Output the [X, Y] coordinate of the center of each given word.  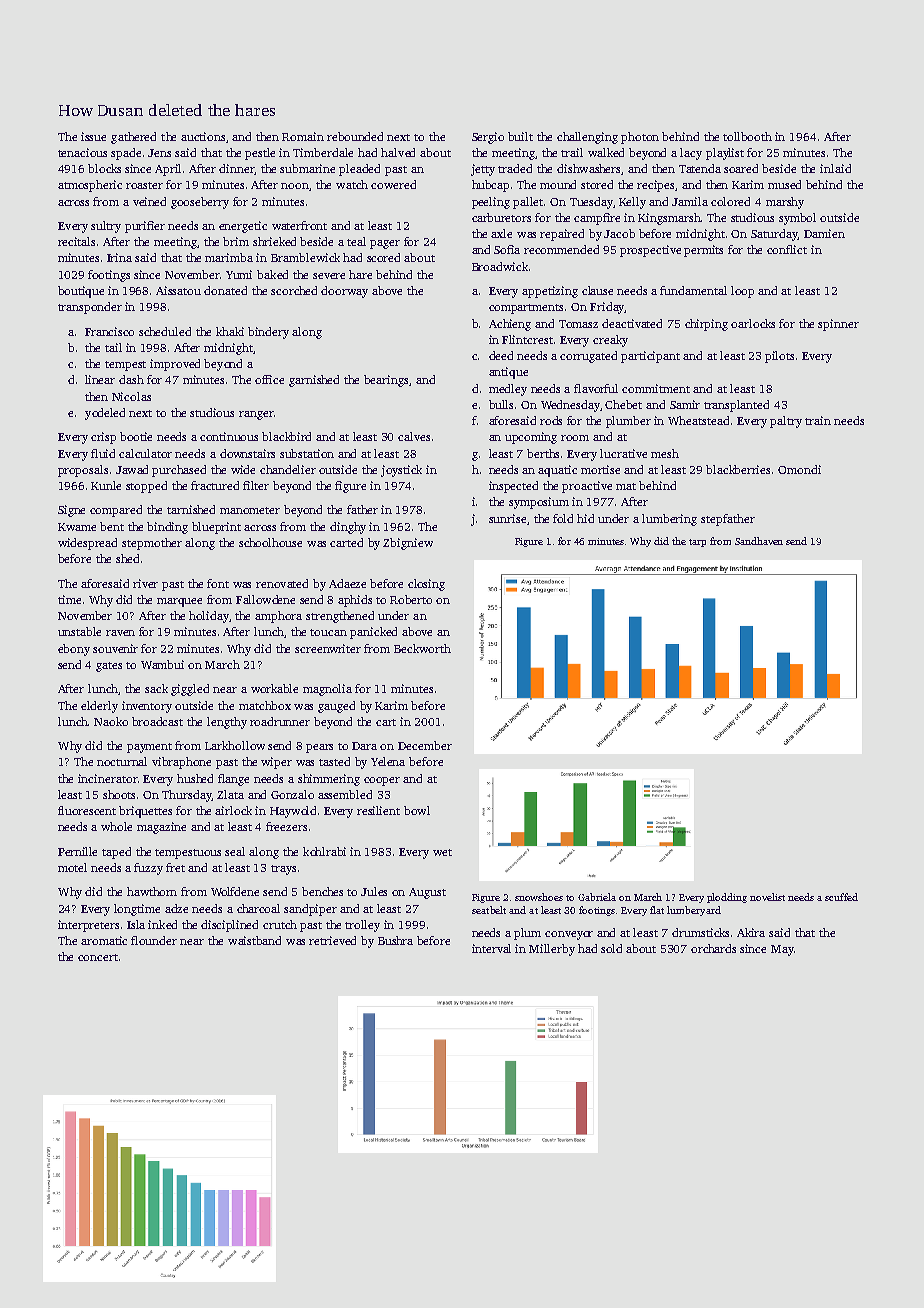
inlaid [835, 168]
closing [426, 585]
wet [442, 852]
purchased [179, 471]
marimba [229, 257]
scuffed [841, 897]
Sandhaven [759, 541]
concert [98, 957]
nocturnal [122, 761]
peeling [491, 203]
